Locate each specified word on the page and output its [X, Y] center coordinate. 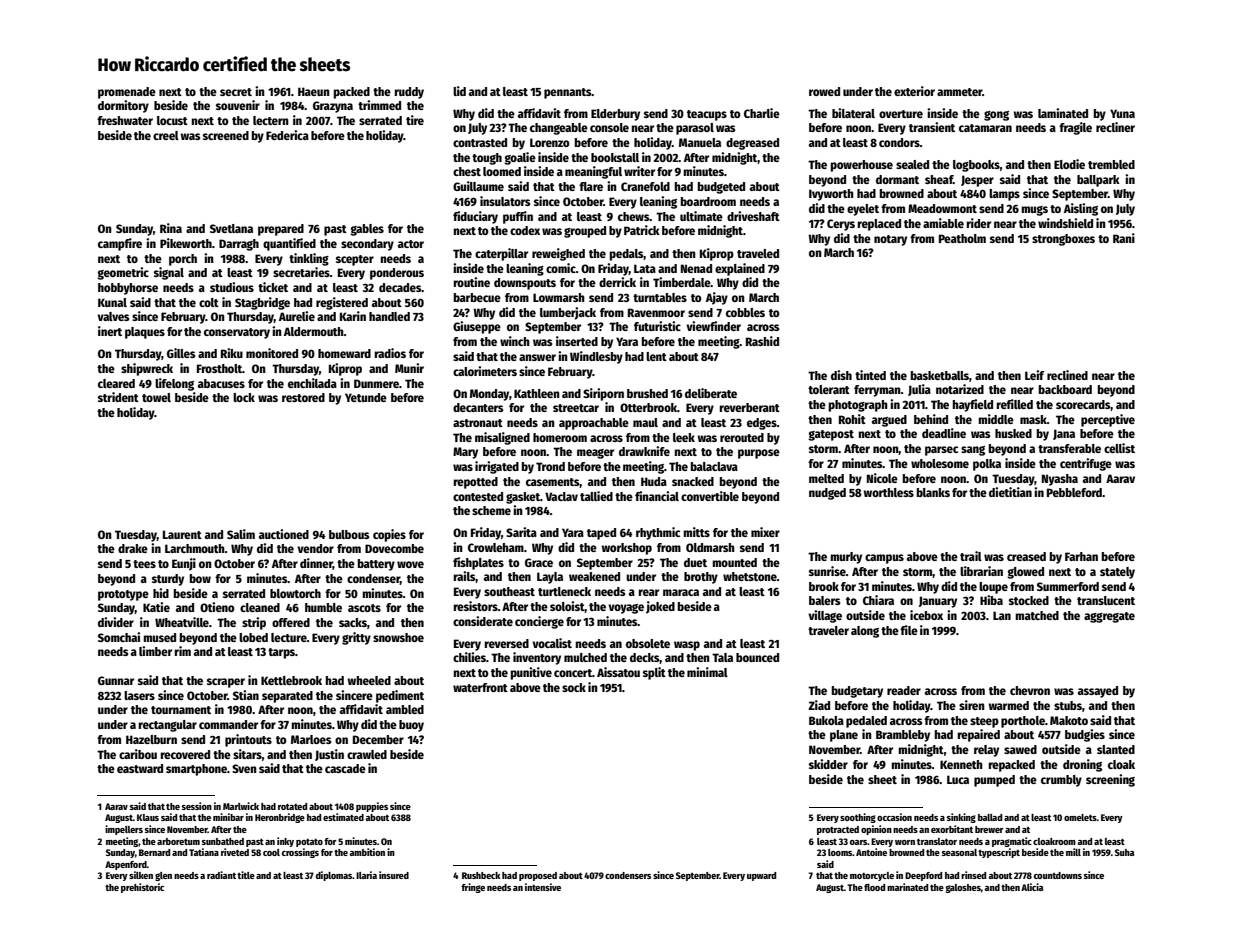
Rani [1124, 238]
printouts [248, 740]
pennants [567, 93]
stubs [1068, 705]
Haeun [314, 91]
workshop [626, 549]
